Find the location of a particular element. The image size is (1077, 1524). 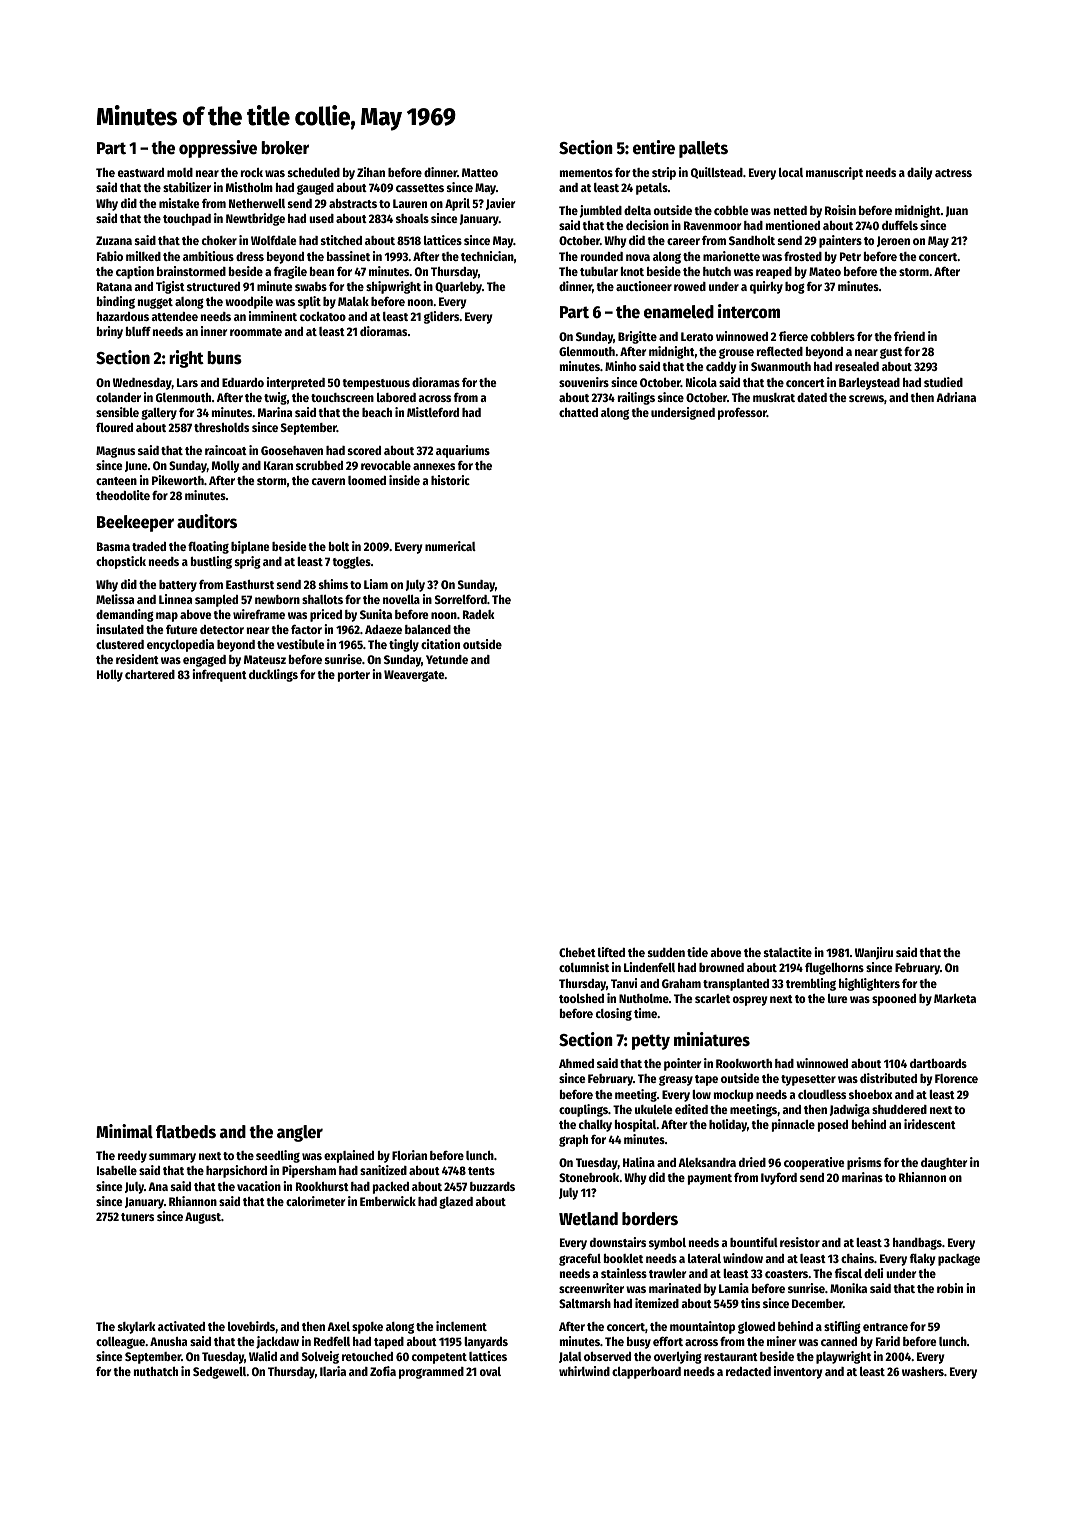

skylark is located at coordinates (137, 1328).
